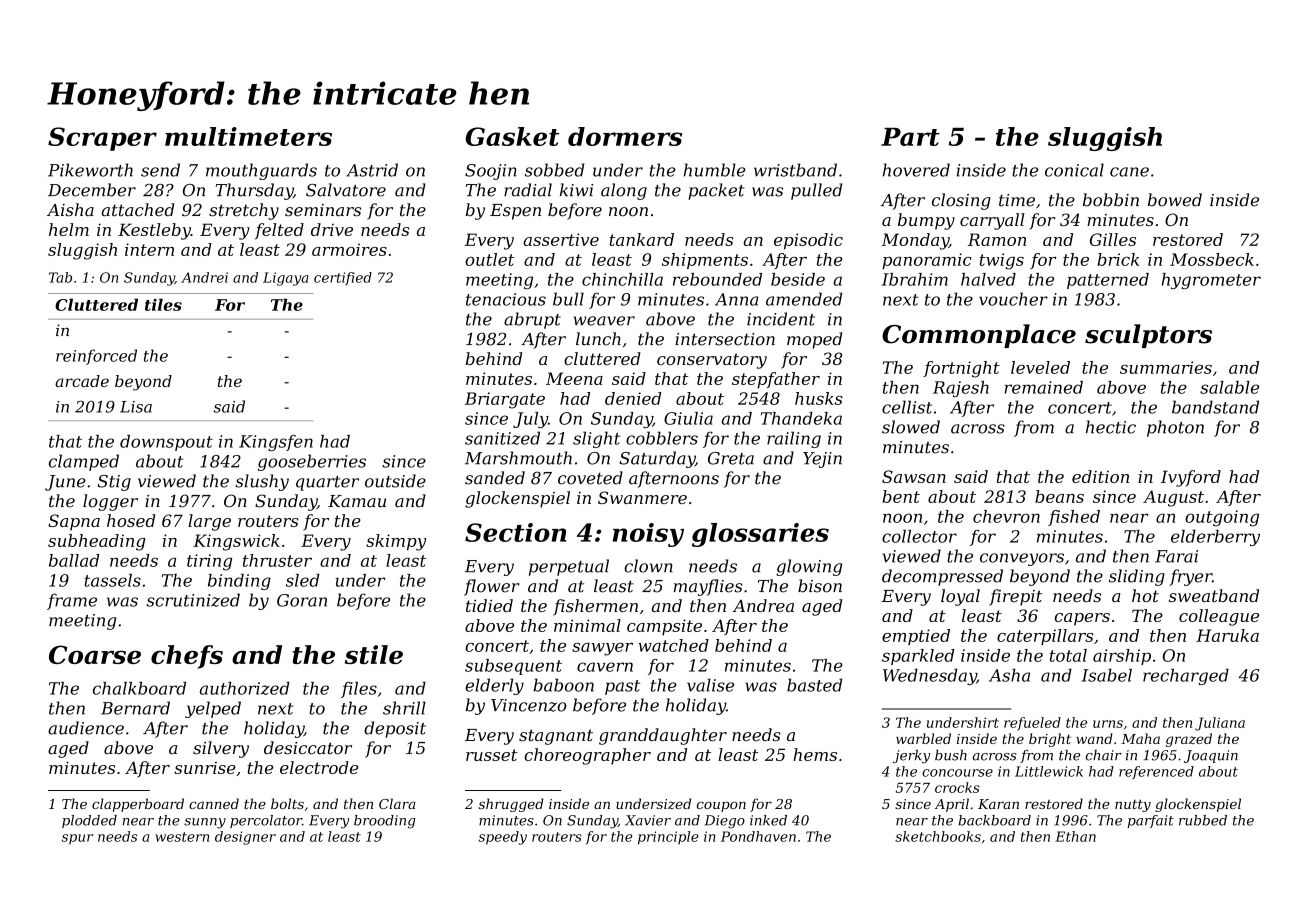  Describe the element at coordinates (910, 137) in the screenshot. I see `Part` at that location.
